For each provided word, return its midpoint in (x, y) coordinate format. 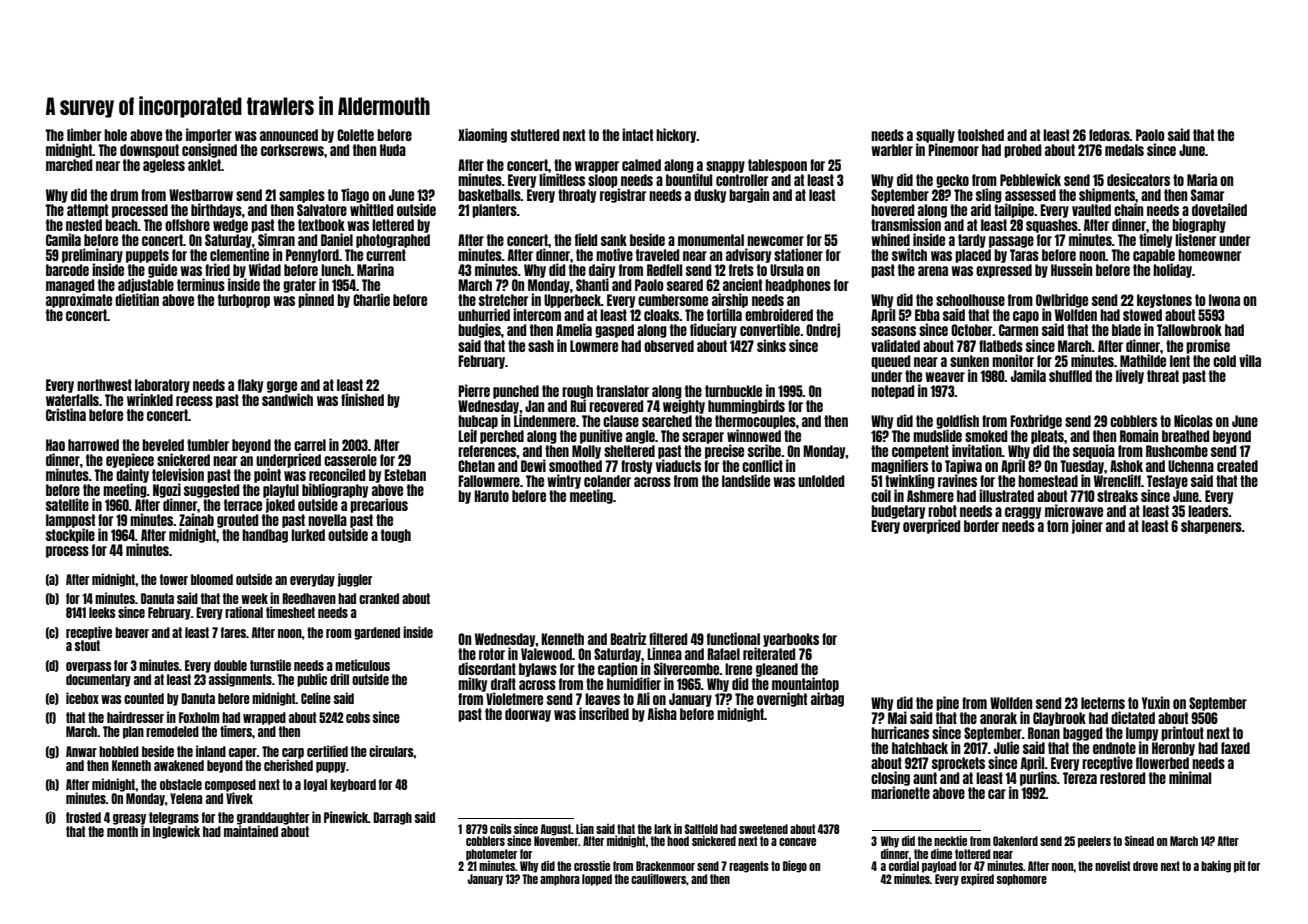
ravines (957, 480)
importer (209, 135)
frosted (83, 817)
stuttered (535, 135)
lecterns (1103, 703)
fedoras (1109, 135)
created (1237, 466)
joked (280, 505)
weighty (684, 406)
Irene (738, 669)
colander (607, 481)
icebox (82, 698)
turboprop (244, 301)
